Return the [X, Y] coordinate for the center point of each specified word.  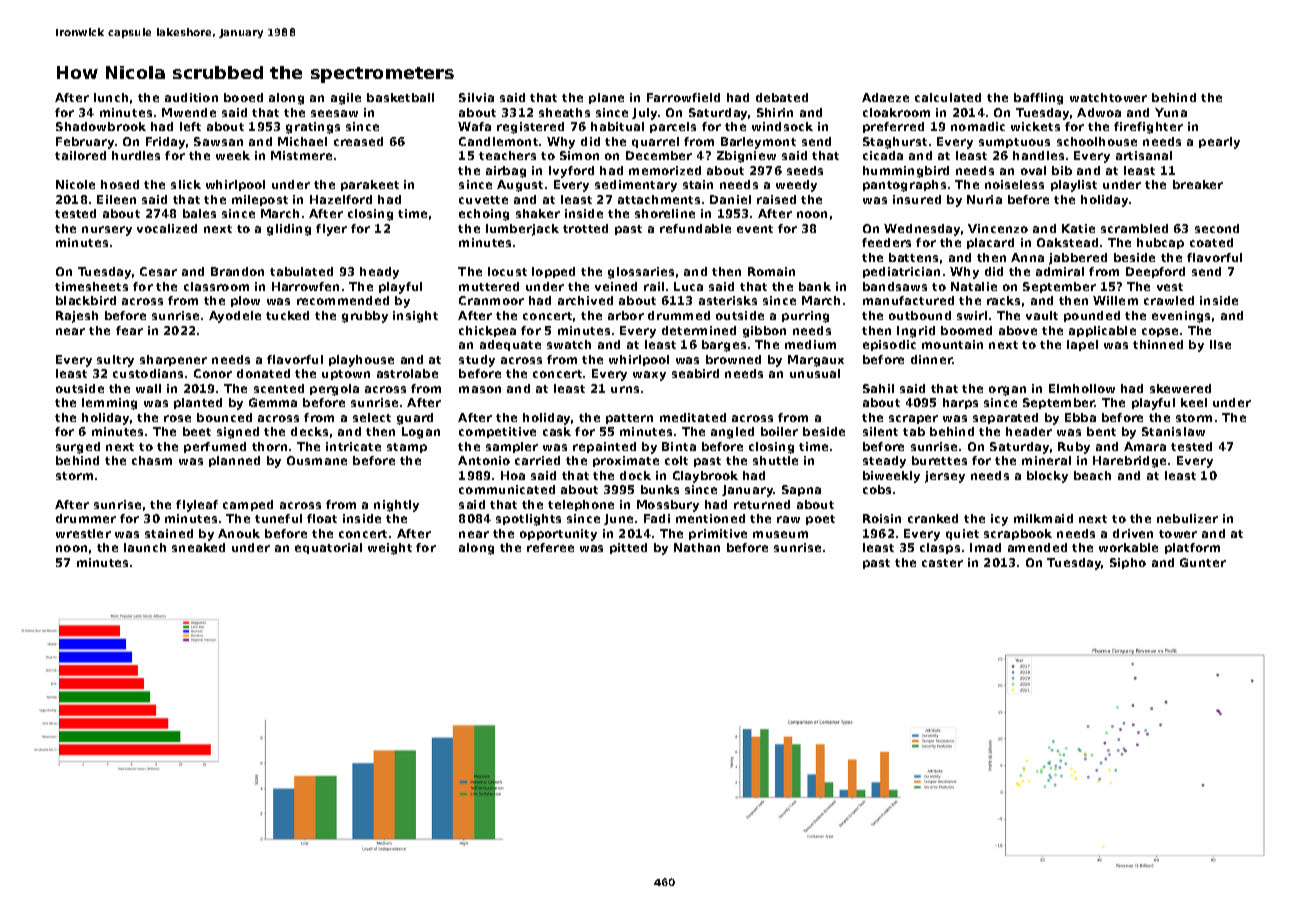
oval [1033, 170]
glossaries [641, 273]
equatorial [328, 548]
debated [782, 97]
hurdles [136, 155]
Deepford [1155, 272]
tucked [287, 315]
